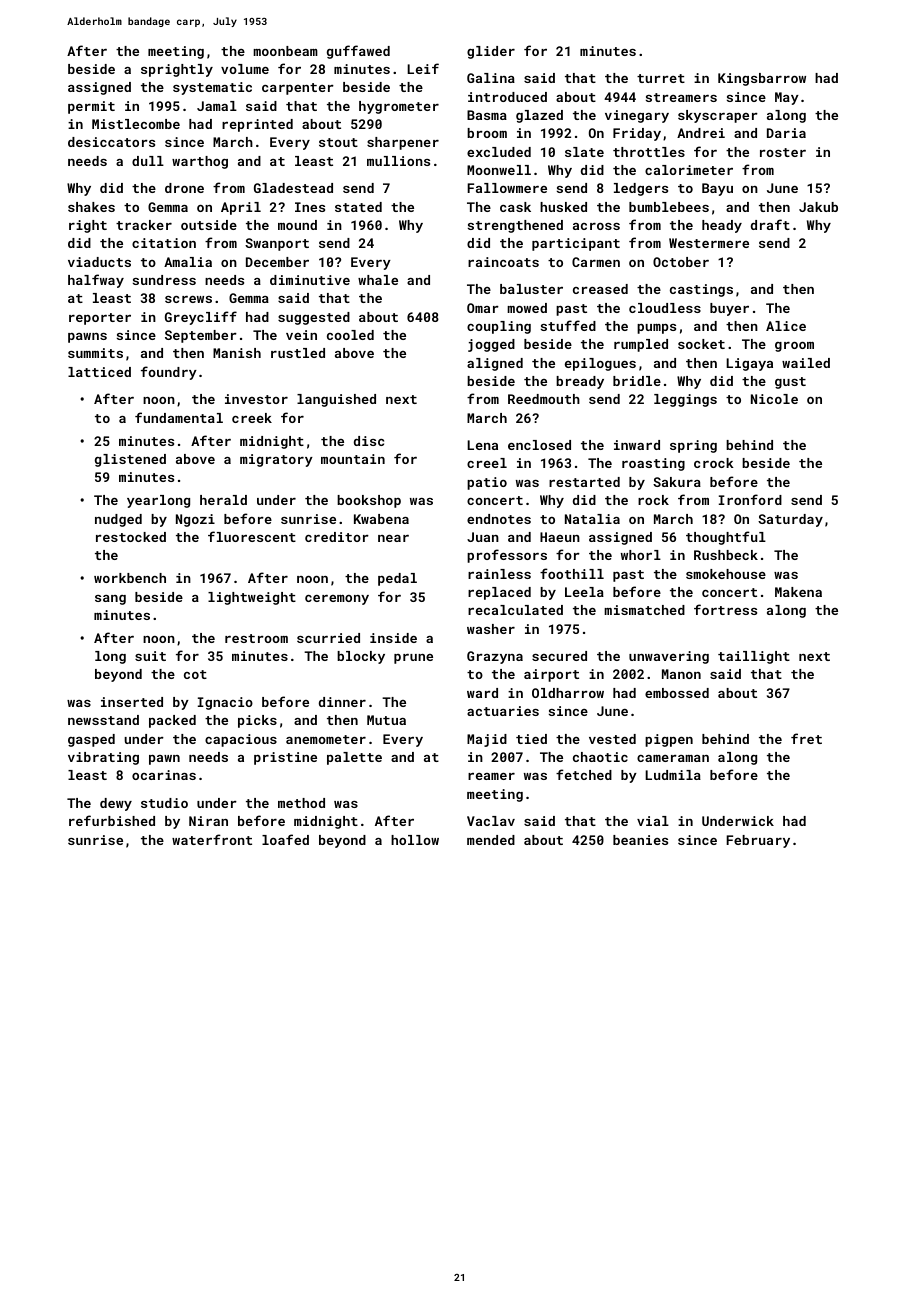  Describe the element at coordinates (774, 399) in the screenshot. I see `Nicole` at that location.
